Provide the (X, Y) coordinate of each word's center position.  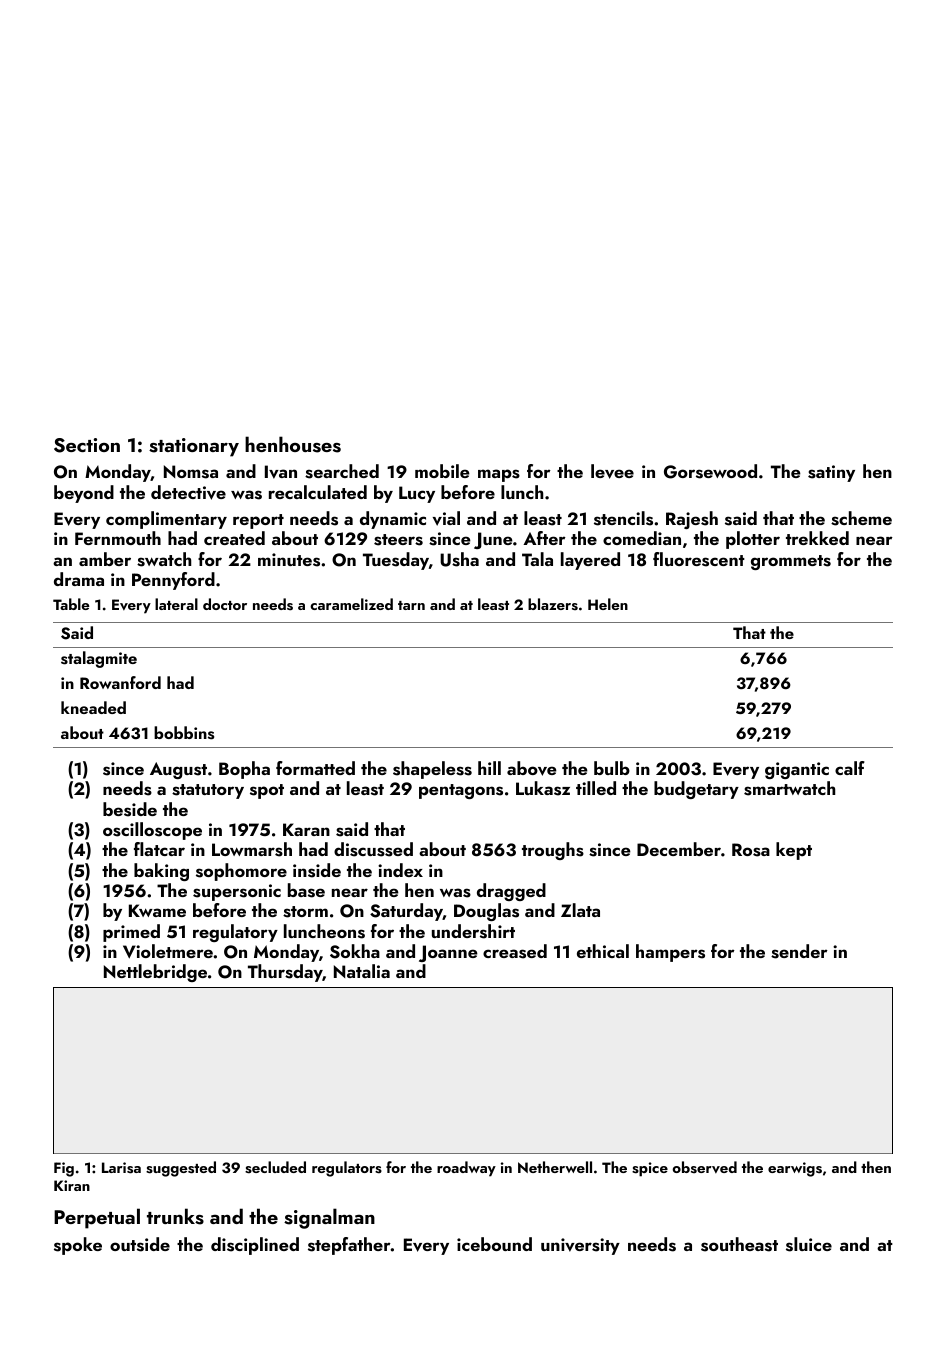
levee (612, 471)
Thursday (285, 973)
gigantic (797, 770)
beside (130, 809)
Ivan (281, 472)
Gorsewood (710, 471)
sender (799, 951)
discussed (373, 849)
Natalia (362, 971)
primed (131, 933)
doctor (225, 604)
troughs (553, 851)
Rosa (751, 850)
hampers (670, 953)
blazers (553, 604)
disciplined (255, 1246)
